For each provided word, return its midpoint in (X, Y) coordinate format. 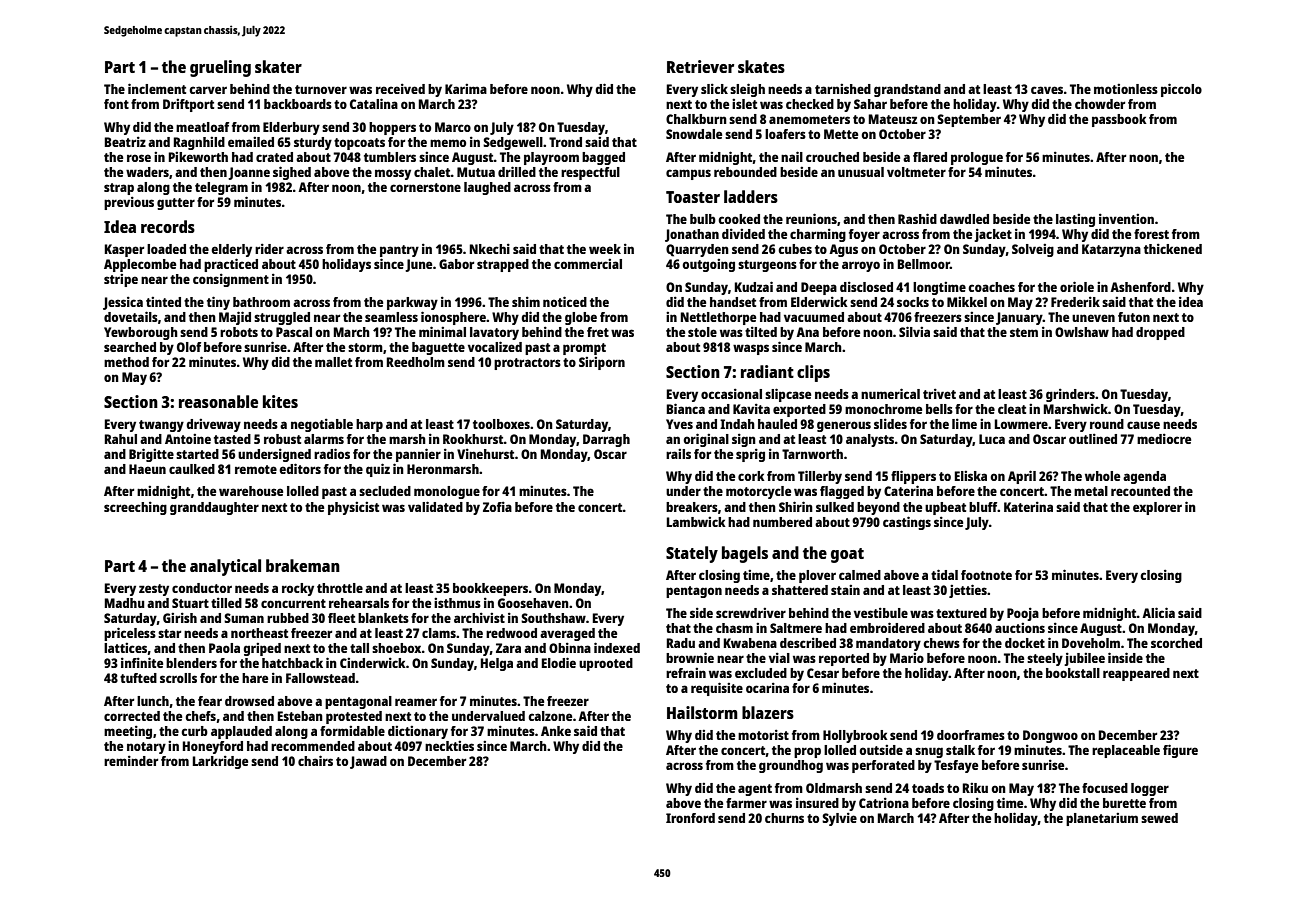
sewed (1159, 818)
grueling (220, 68)
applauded (241, 732)
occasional (731, 394)
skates (761, 66)
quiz (378, 470)
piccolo (1181, 90)
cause (1143, 425)
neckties (449, 746)
